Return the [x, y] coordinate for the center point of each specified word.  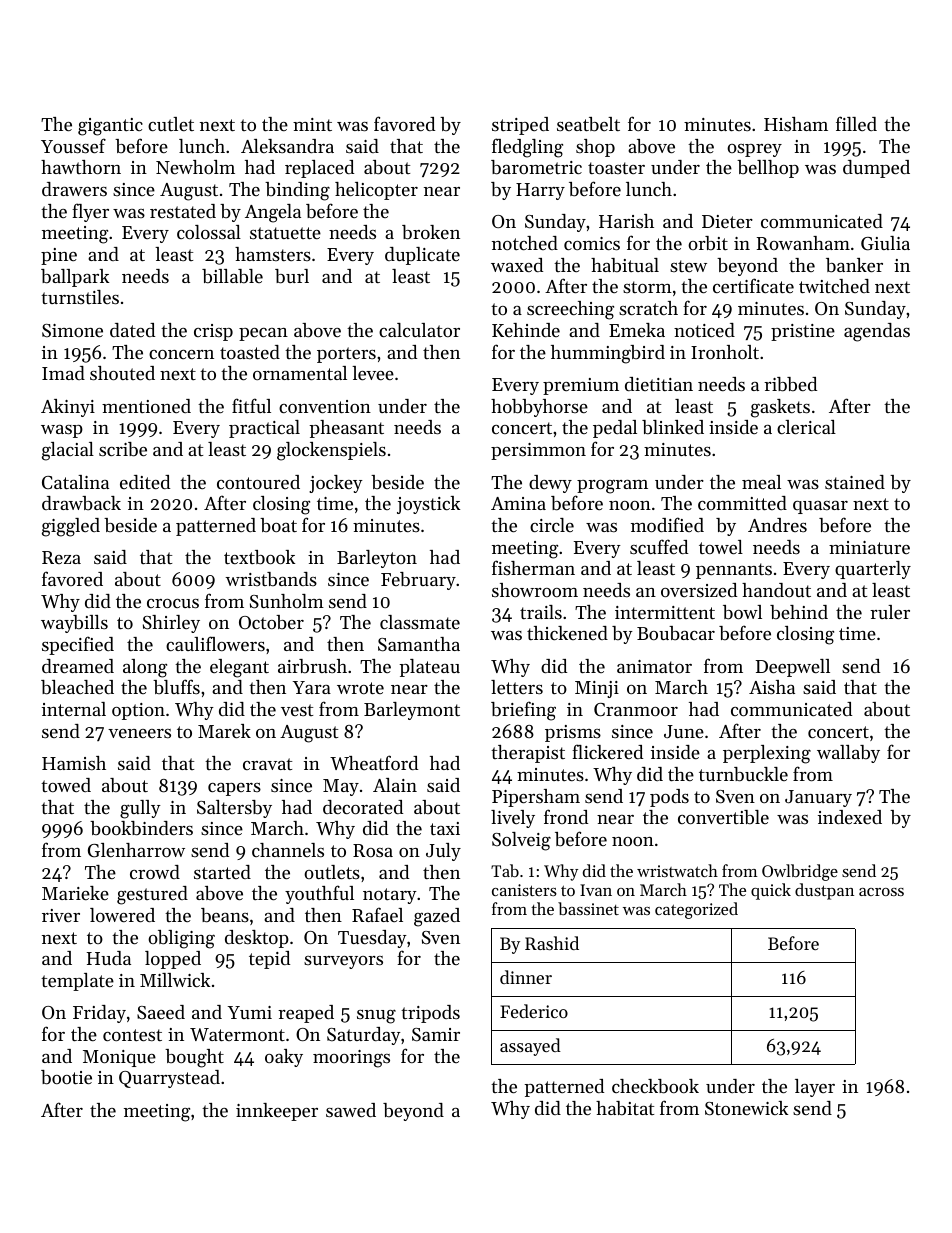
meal [761, 482]
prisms [573, 733]
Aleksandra [287, 146]
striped [520, 126]
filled [856, 123]
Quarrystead [169, 1079]
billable [232, 276]
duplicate [422, 256]
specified [78, 645]
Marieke [75, 893]
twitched [834, 286]
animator [654, 666]
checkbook [655, 1086]
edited [145, 482]
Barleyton [377, 559]
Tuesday [372, 939]
